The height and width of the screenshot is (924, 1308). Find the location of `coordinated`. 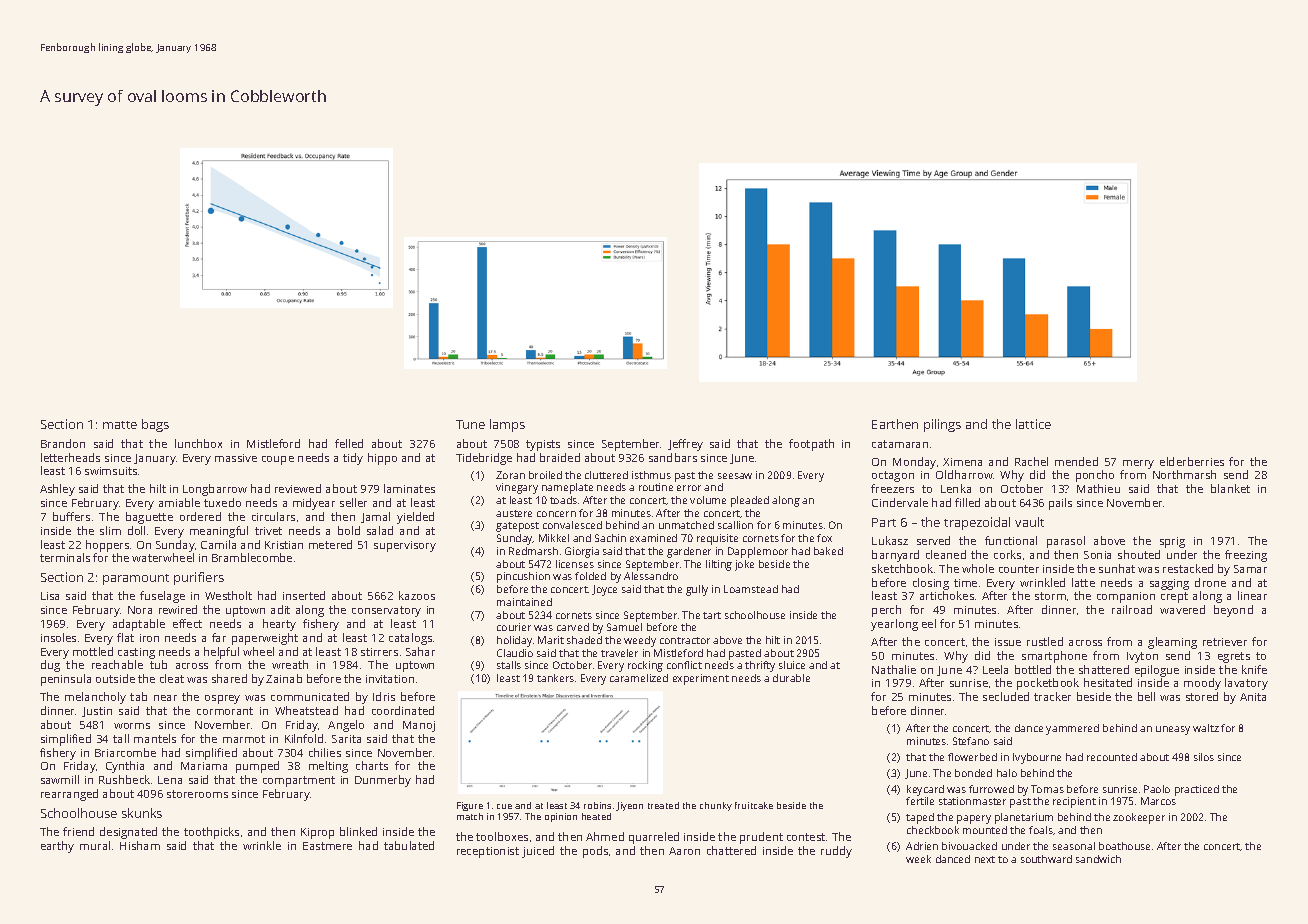

coordinated is located at coordinates (403, 710).
